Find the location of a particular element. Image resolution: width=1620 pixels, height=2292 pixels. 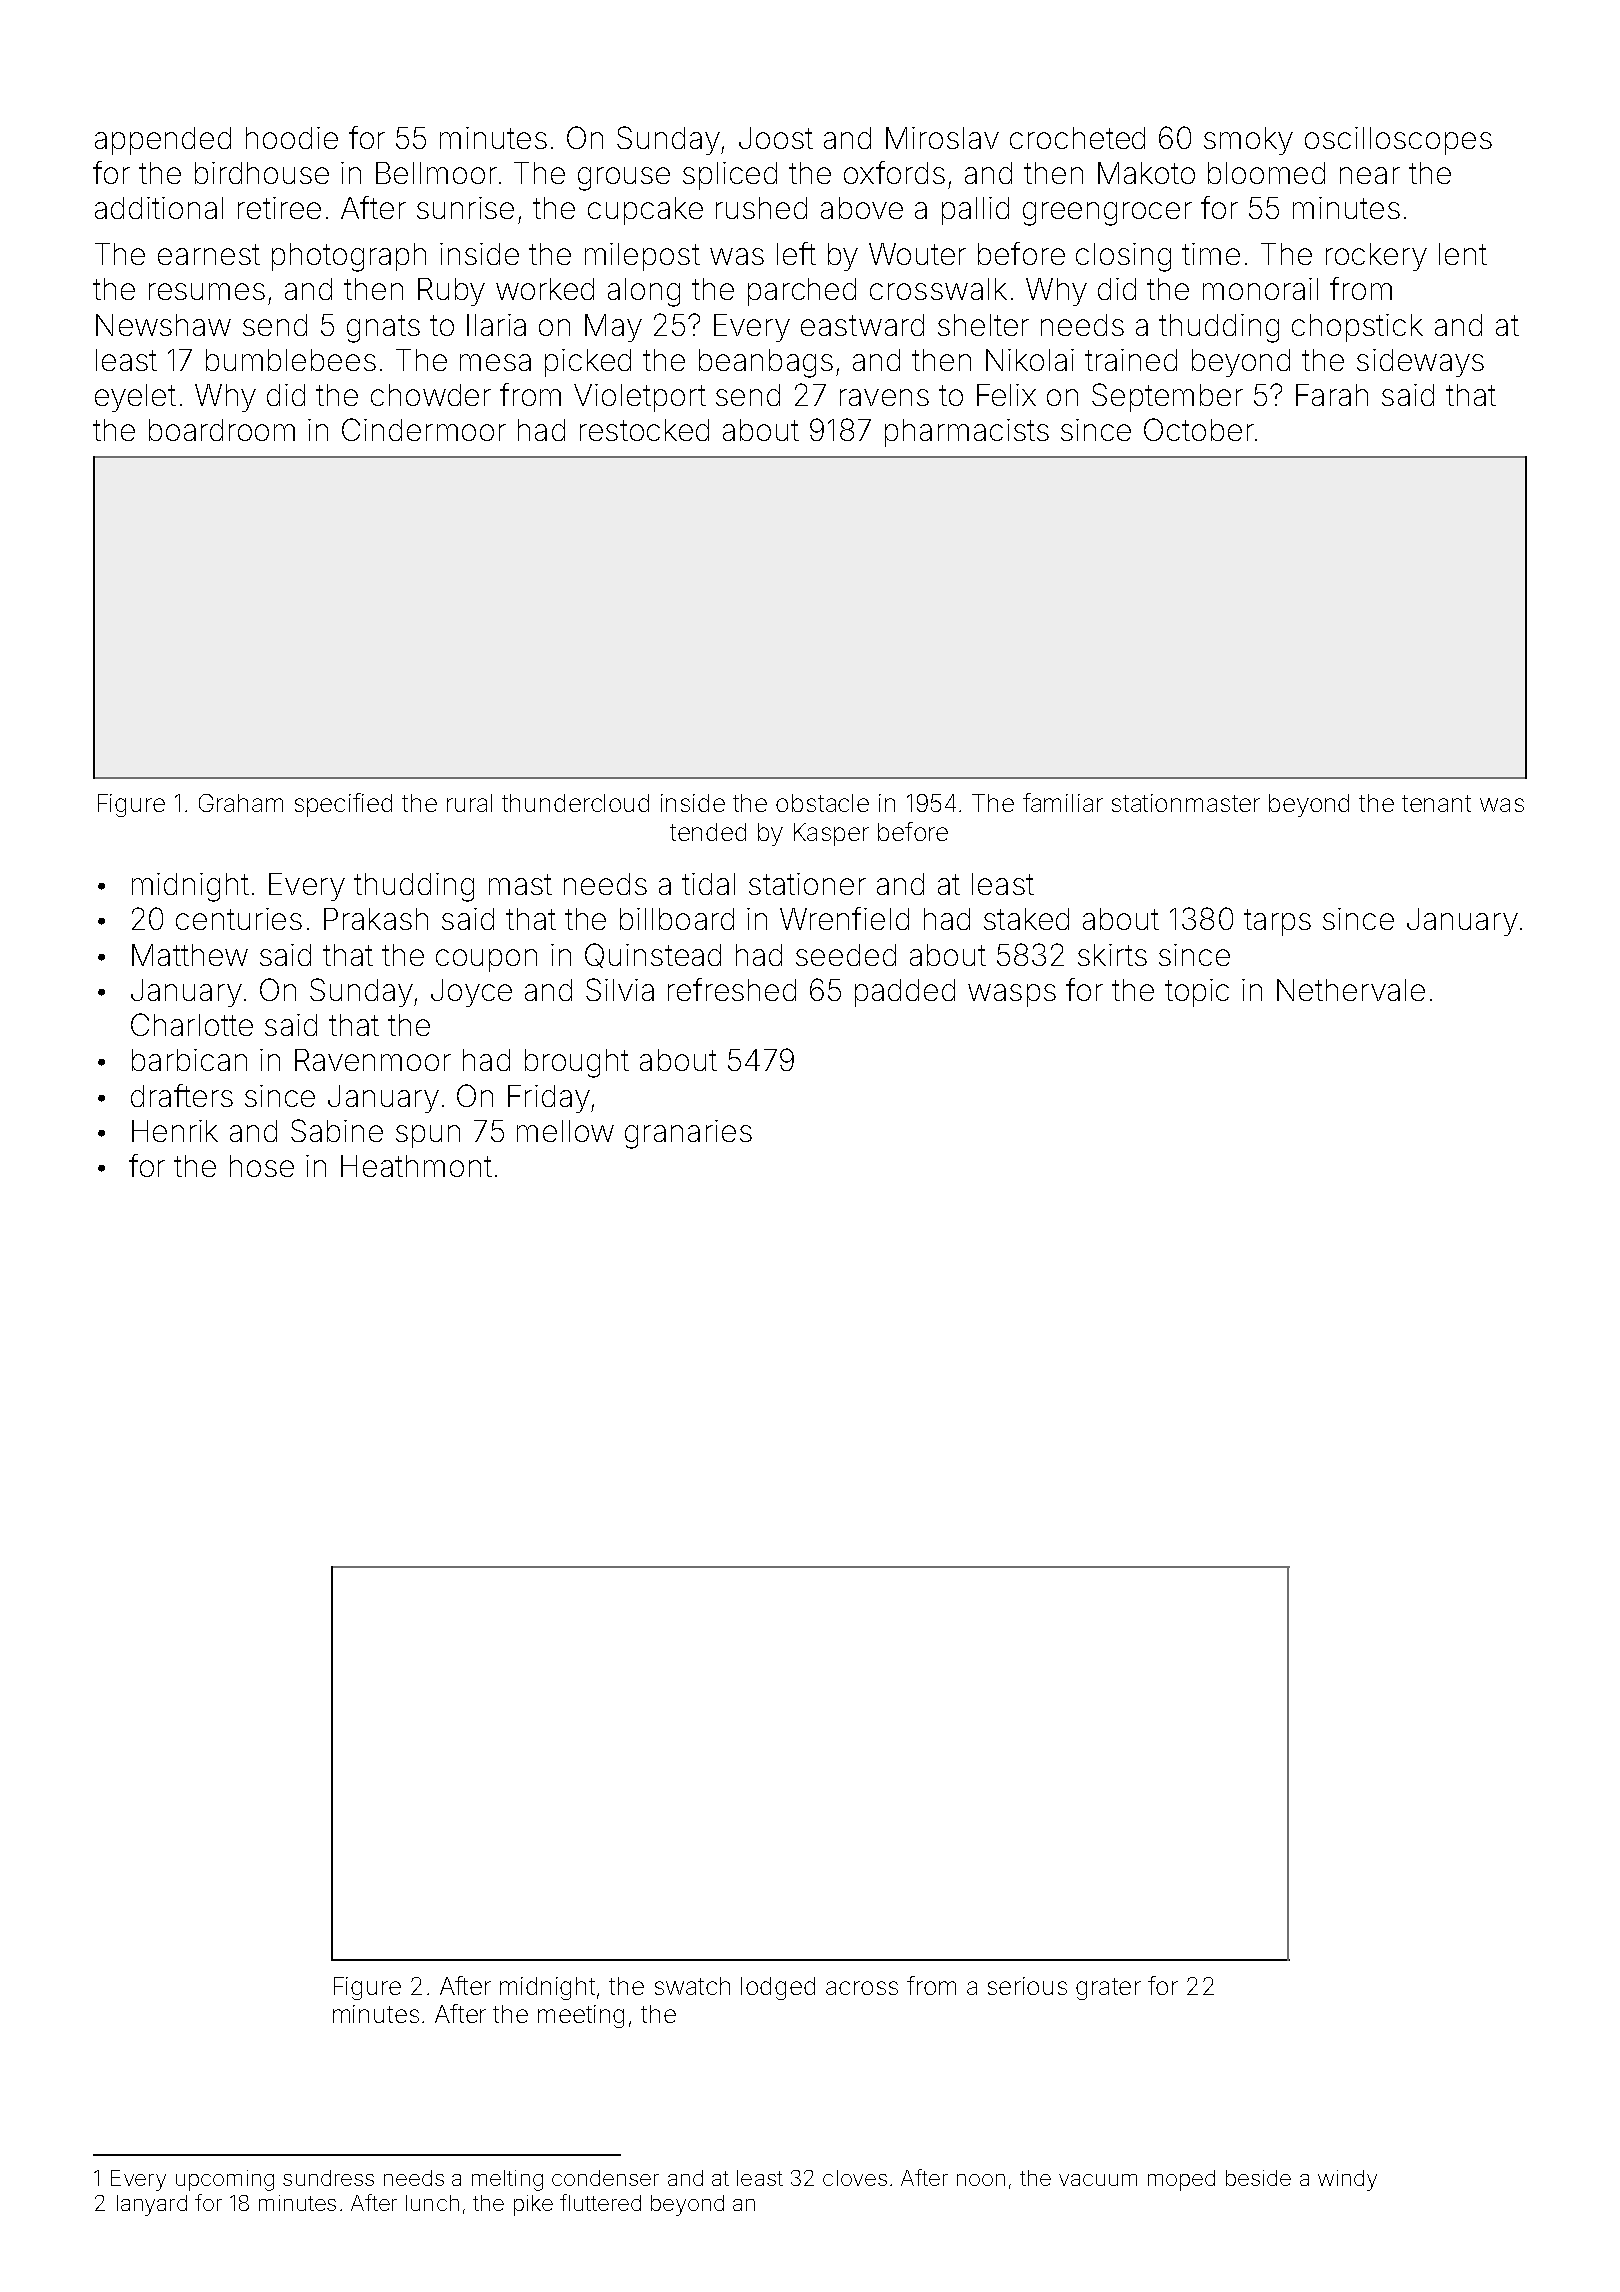

hose is located at coordinates (262, 1166).
